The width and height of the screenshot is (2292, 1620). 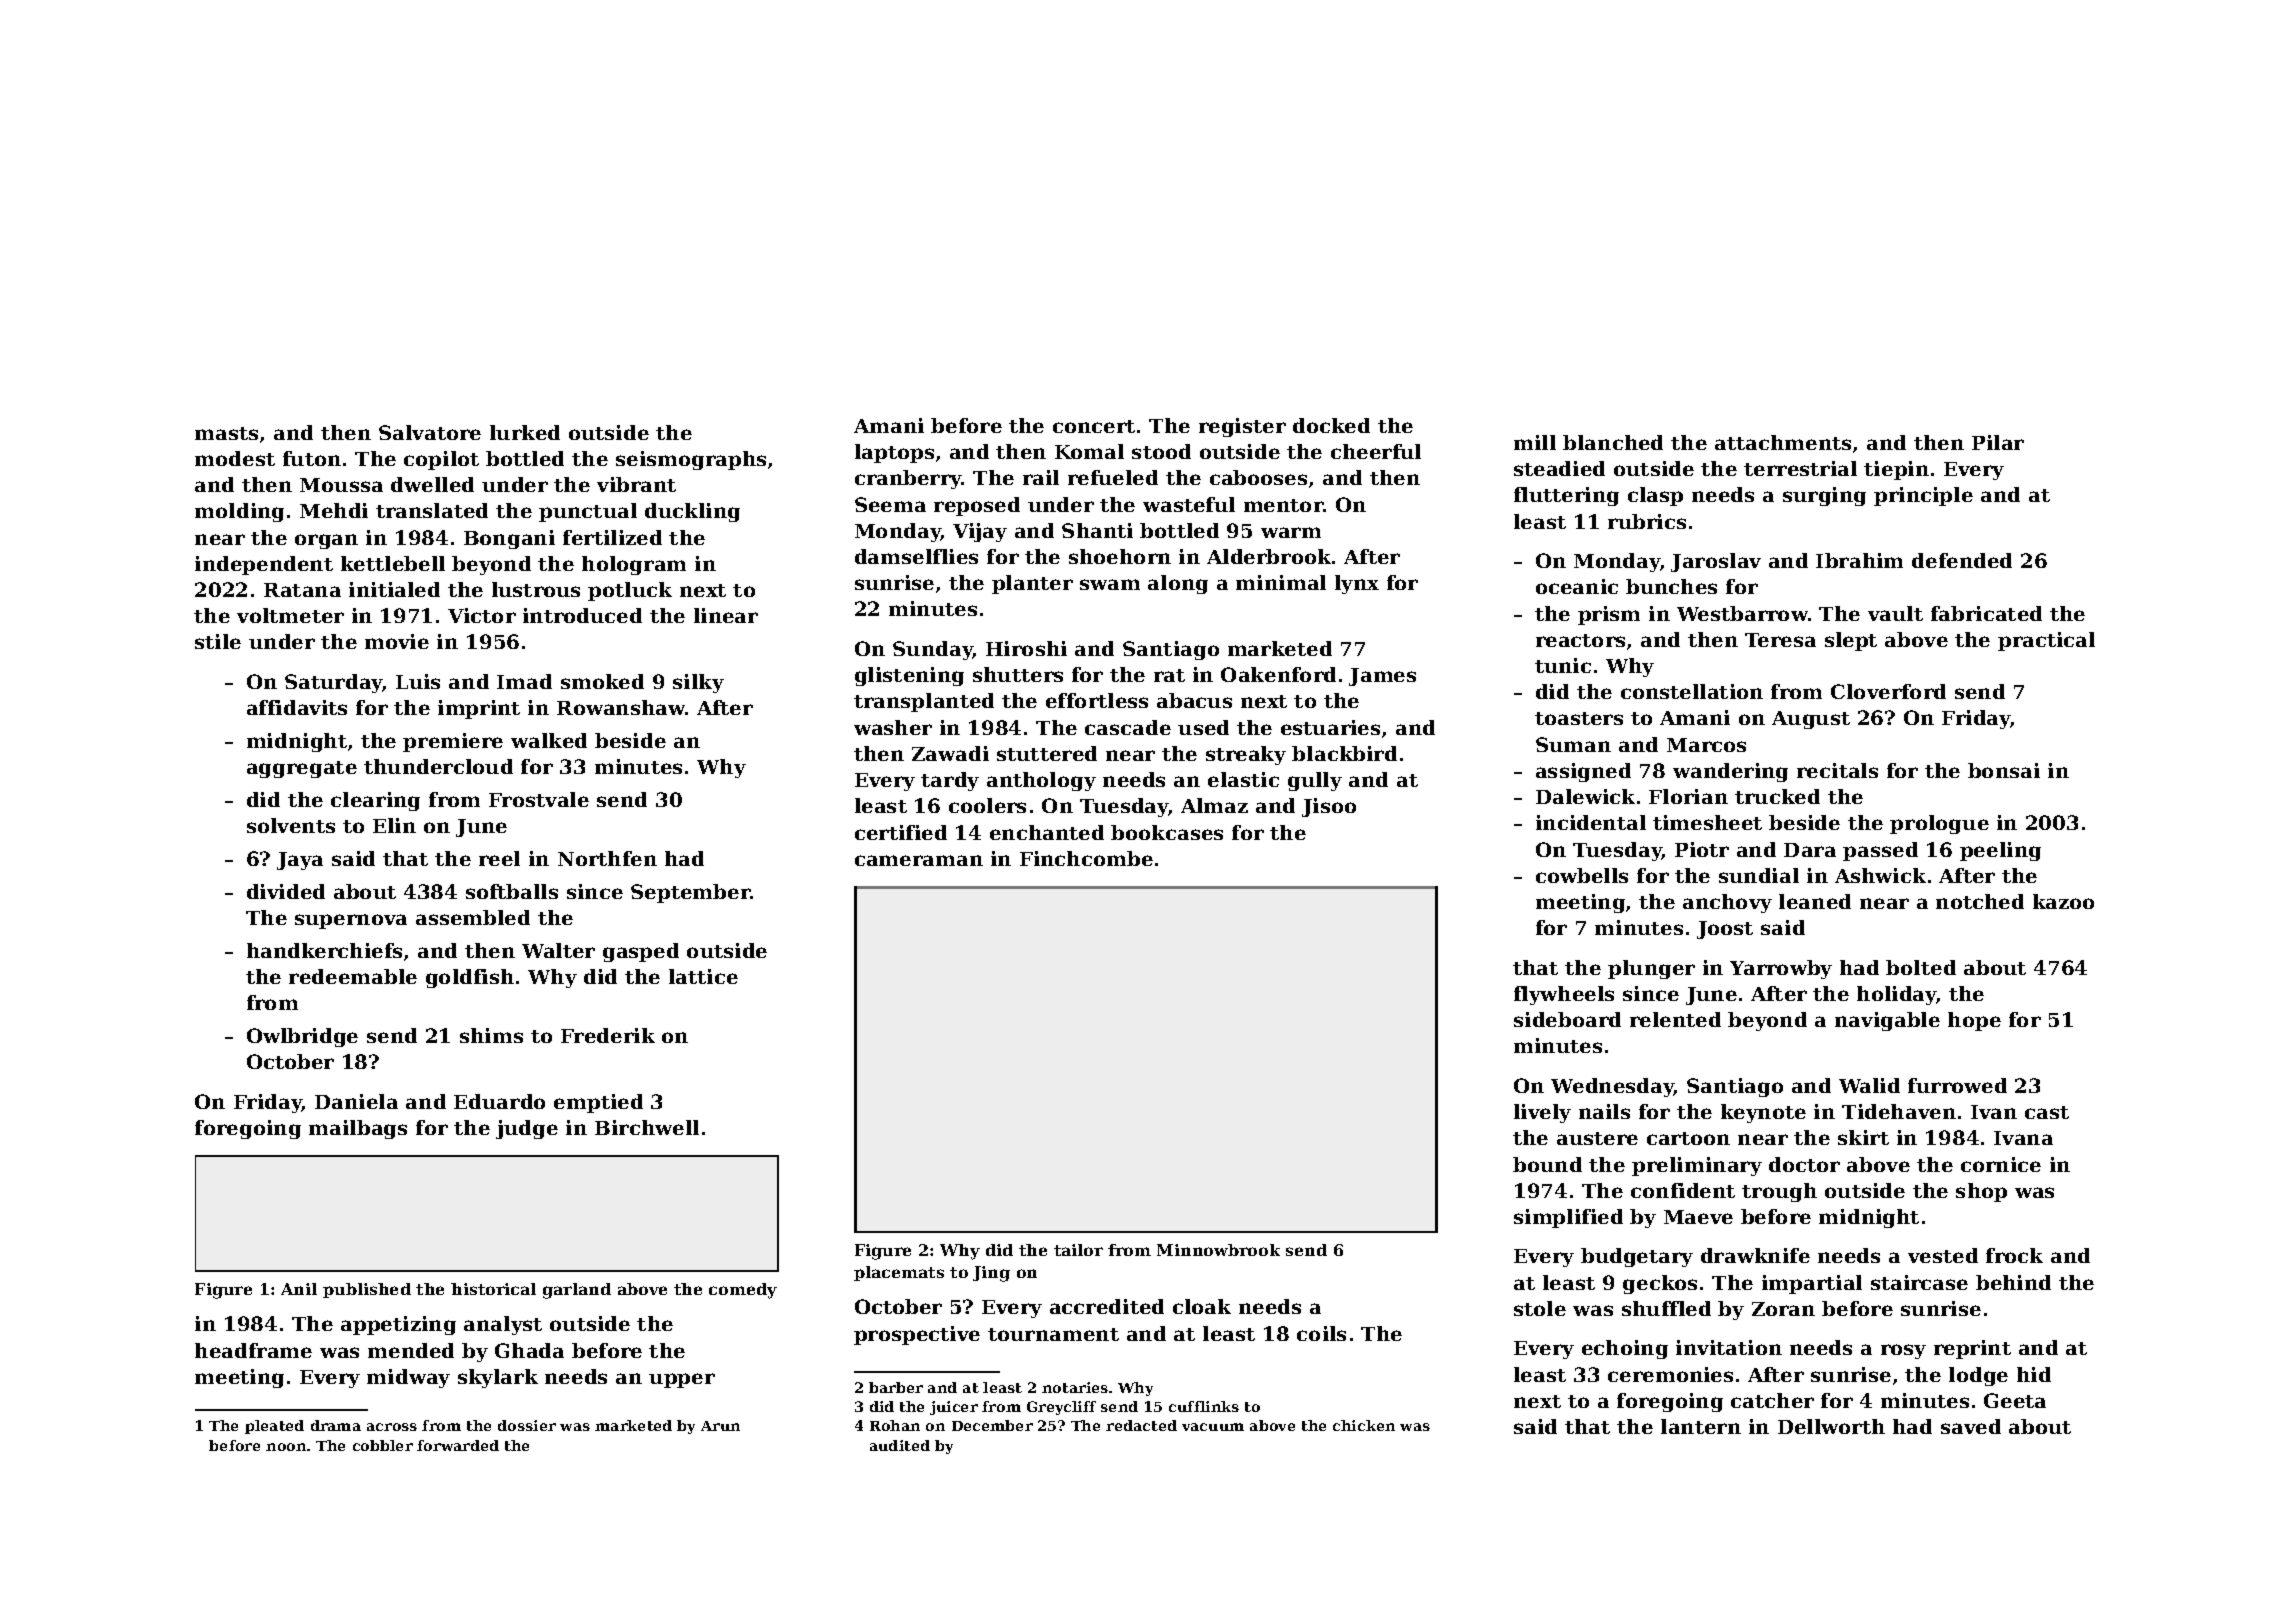 I want to click on Dalewick, so click(x=1585, y=796).
